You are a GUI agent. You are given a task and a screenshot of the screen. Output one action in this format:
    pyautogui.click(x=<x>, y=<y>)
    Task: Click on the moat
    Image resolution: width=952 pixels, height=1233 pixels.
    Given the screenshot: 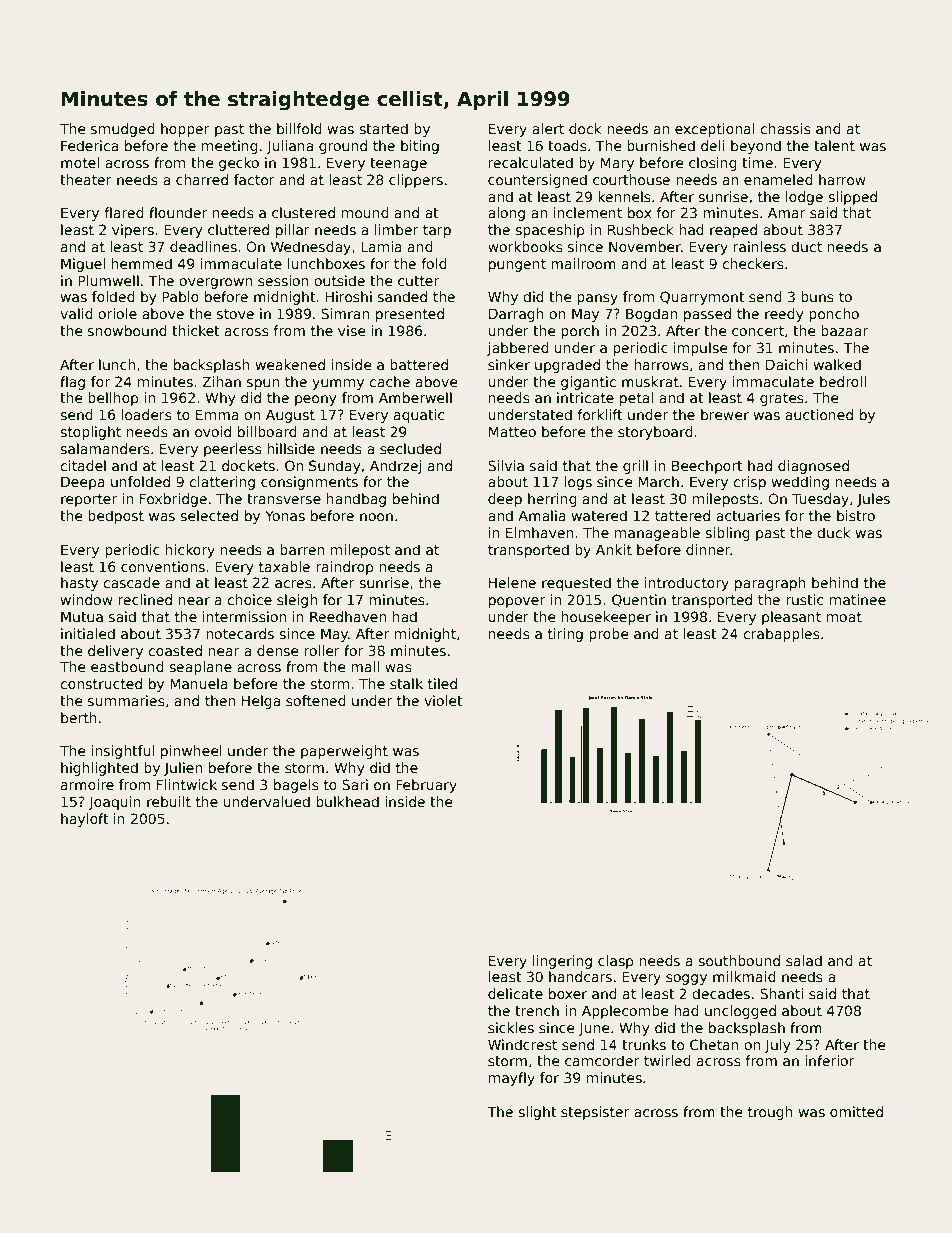 What is the action you would take?
    pyautogui.click(x=844, y=617)
